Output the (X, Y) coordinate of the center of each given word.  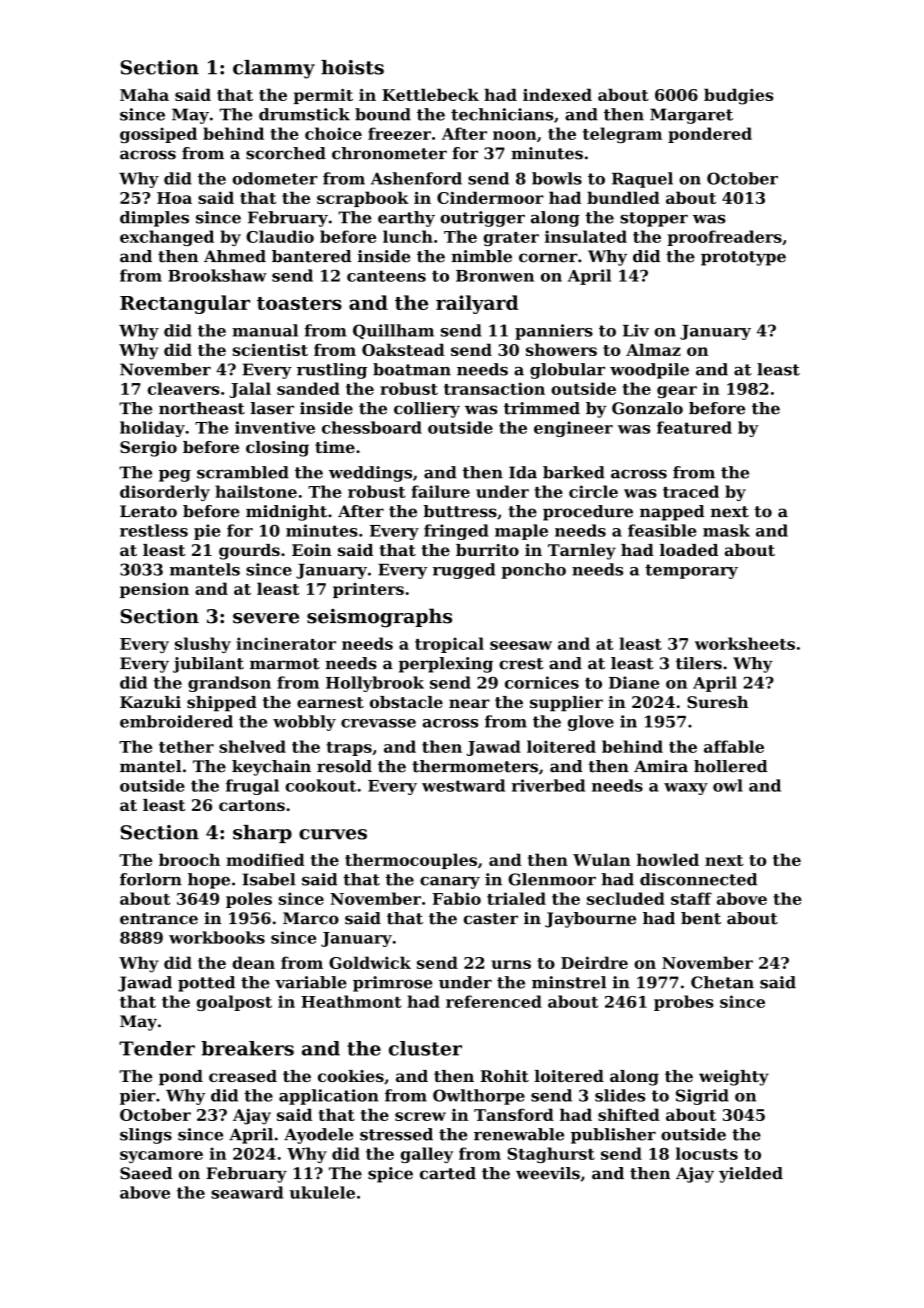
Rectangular (185, 304)
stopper (654, 219)
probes (684, 1003)
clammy (274, 69)
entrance (159, 919)
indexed (557, 94)
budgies (738, 96)
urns (511, 964)
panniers (554, 332)
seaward (247, 1192)
